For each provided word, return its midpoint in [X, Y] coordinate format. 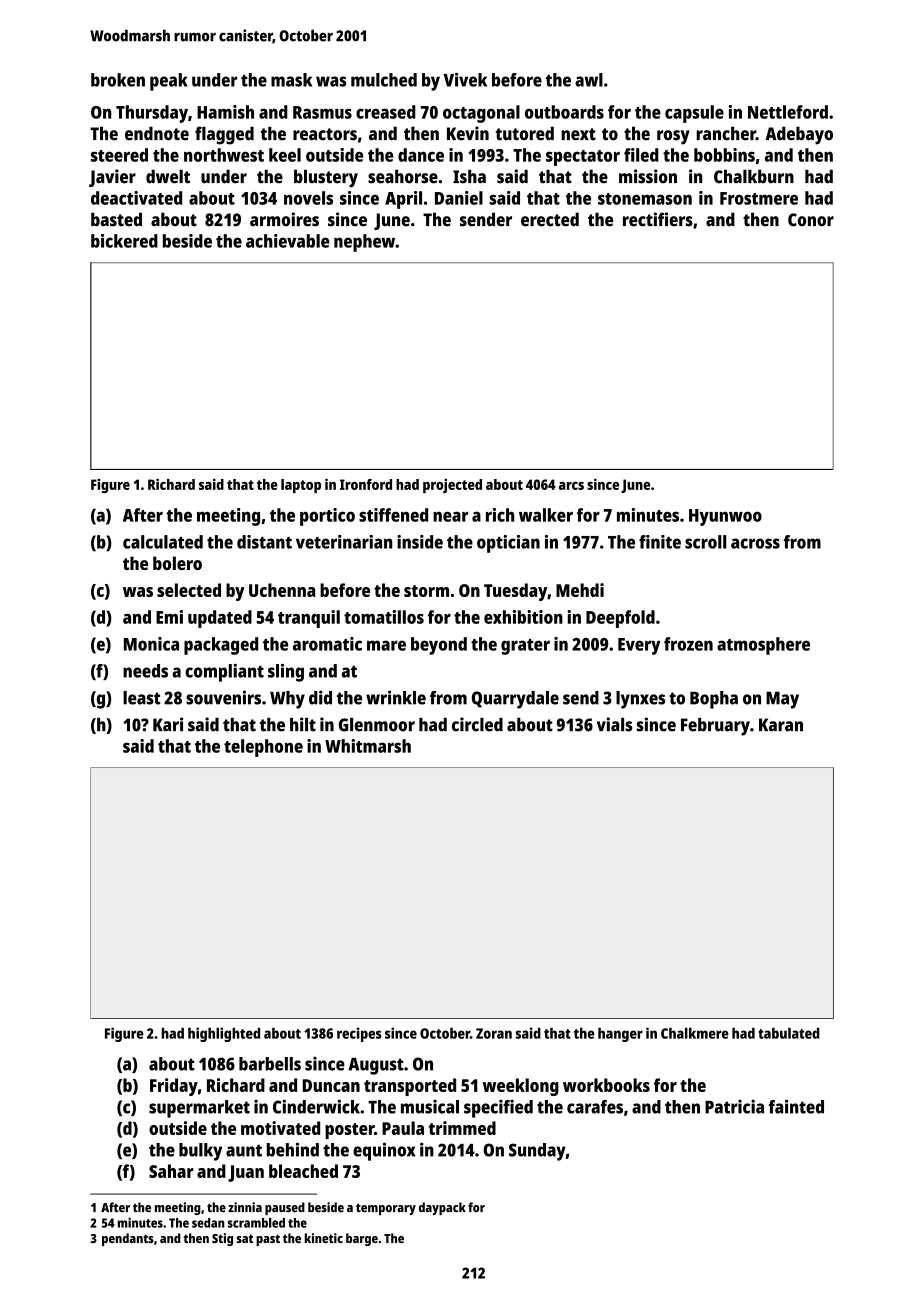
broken [118, 80]
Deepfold [620, 619]
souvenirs [223, 697]
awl [589, 80]
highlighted [224, 1034]
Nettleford [788, 112]
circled [477, 724]
